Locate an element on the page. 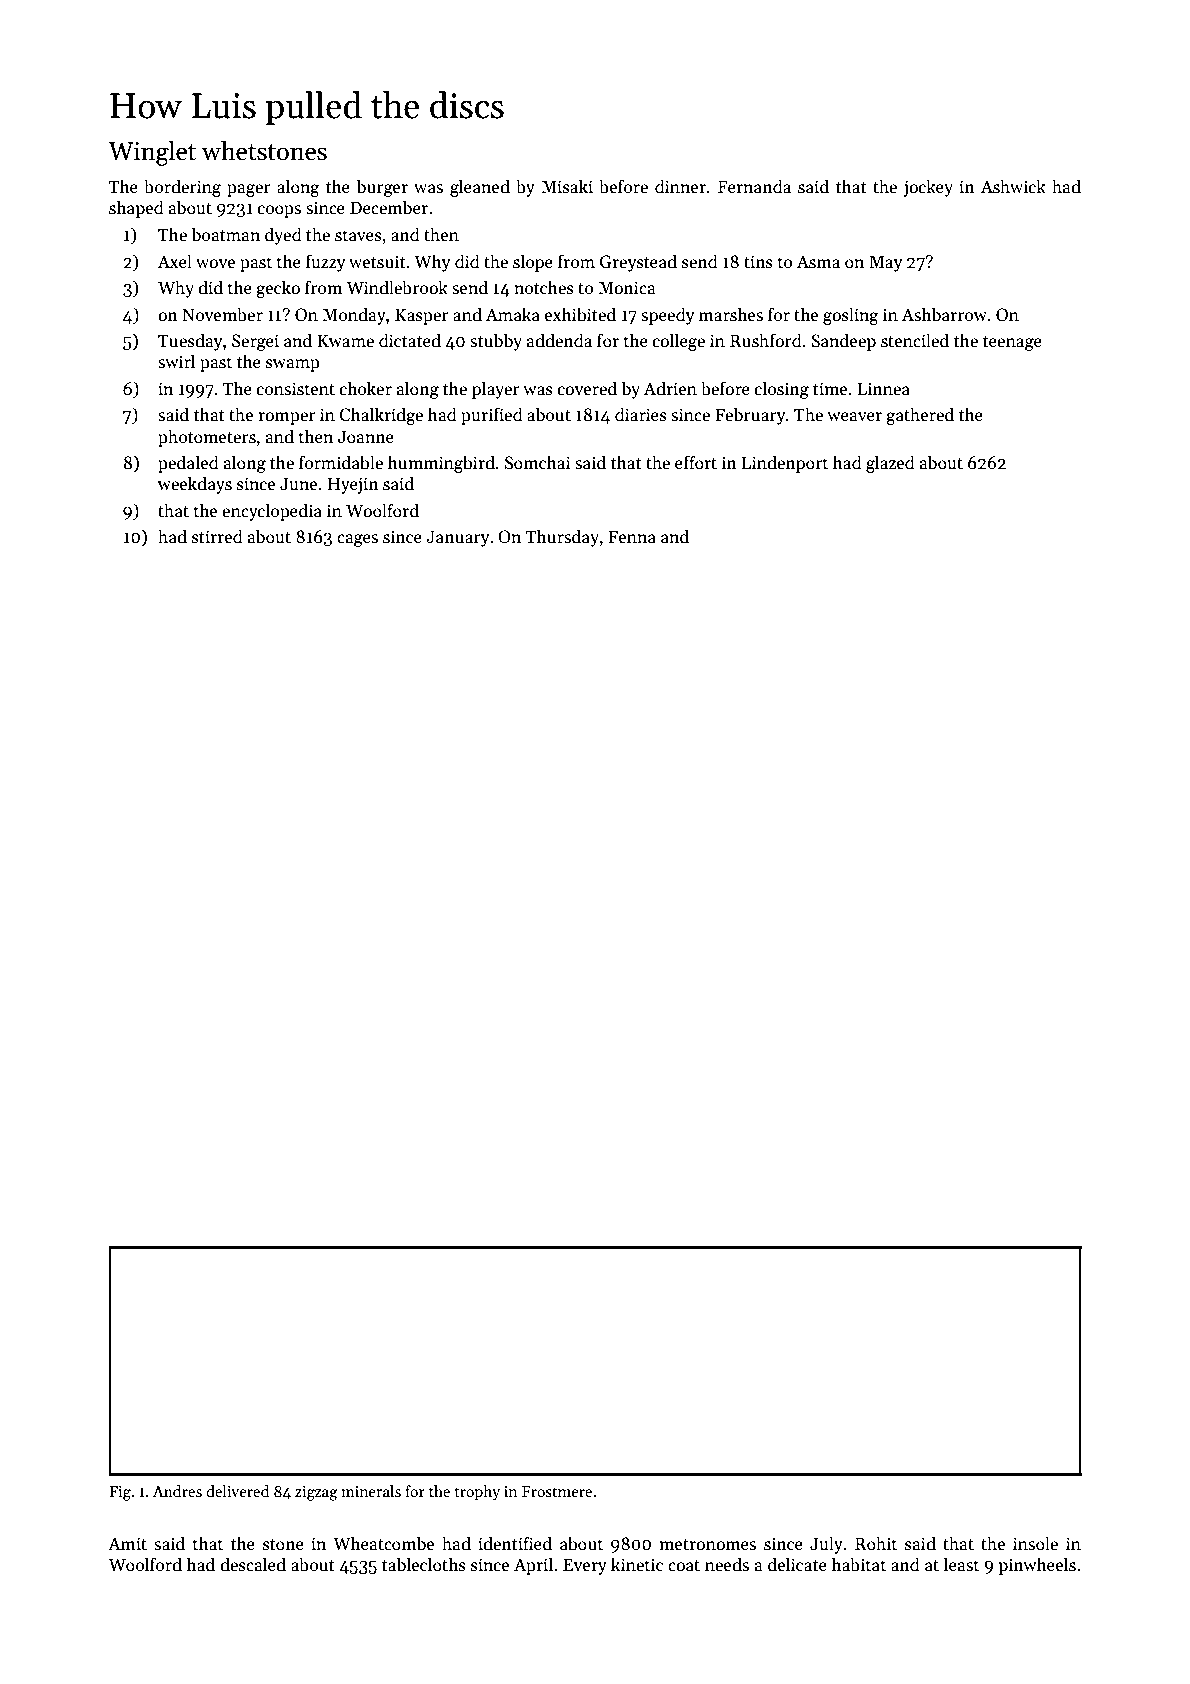 Image resolution: width=1190 pixels, height=1684 pixels. Fenna is located at coordinates (632, 537).
